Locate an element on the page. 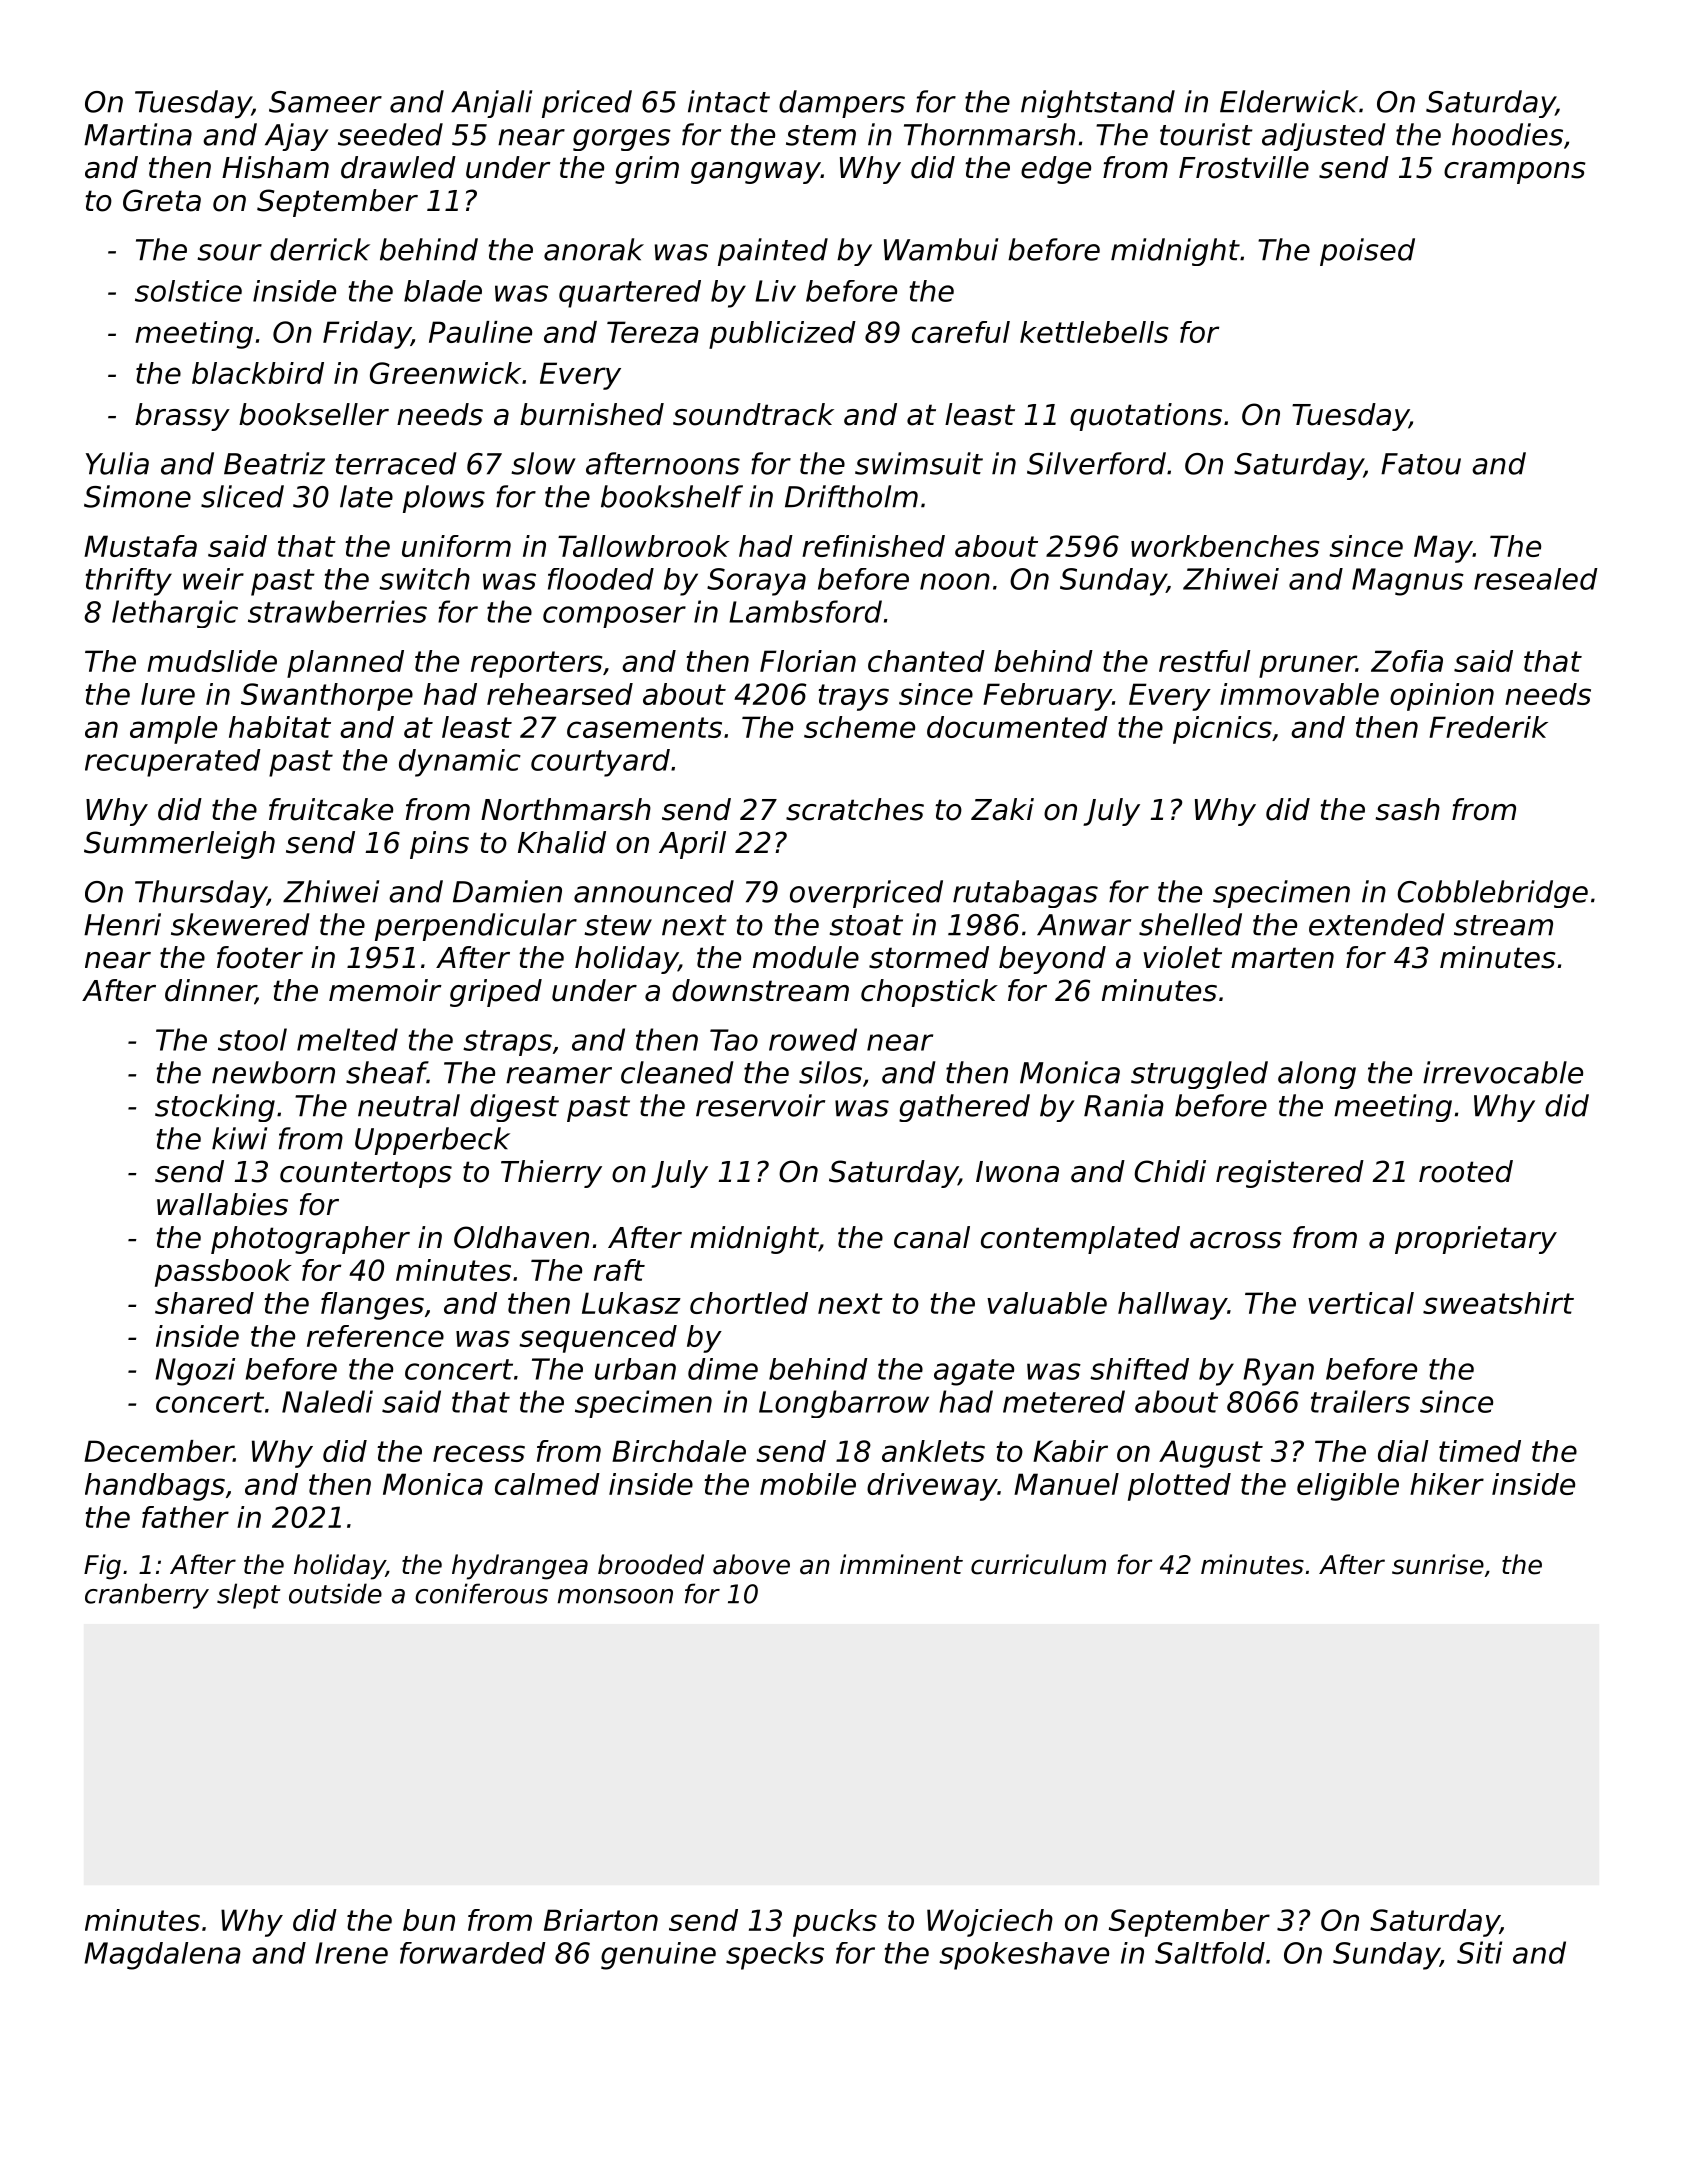 Image resolution: width=1683 pixels, height=2178 pixels. Tao is located at coordinates (734, 1040).
